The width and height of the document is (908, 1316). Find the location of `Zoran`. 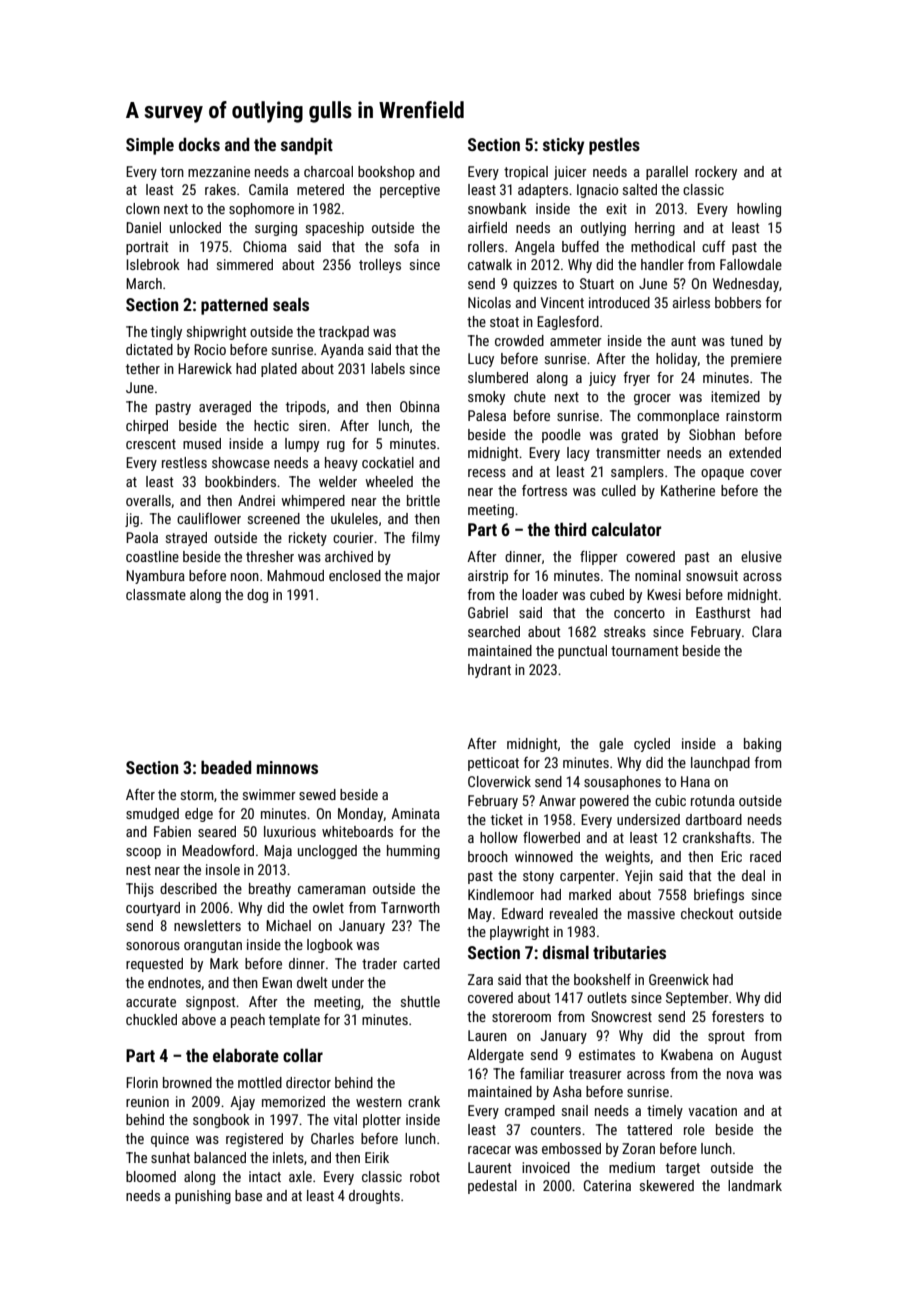

Zoran is located at coordinates (638, 1148).
